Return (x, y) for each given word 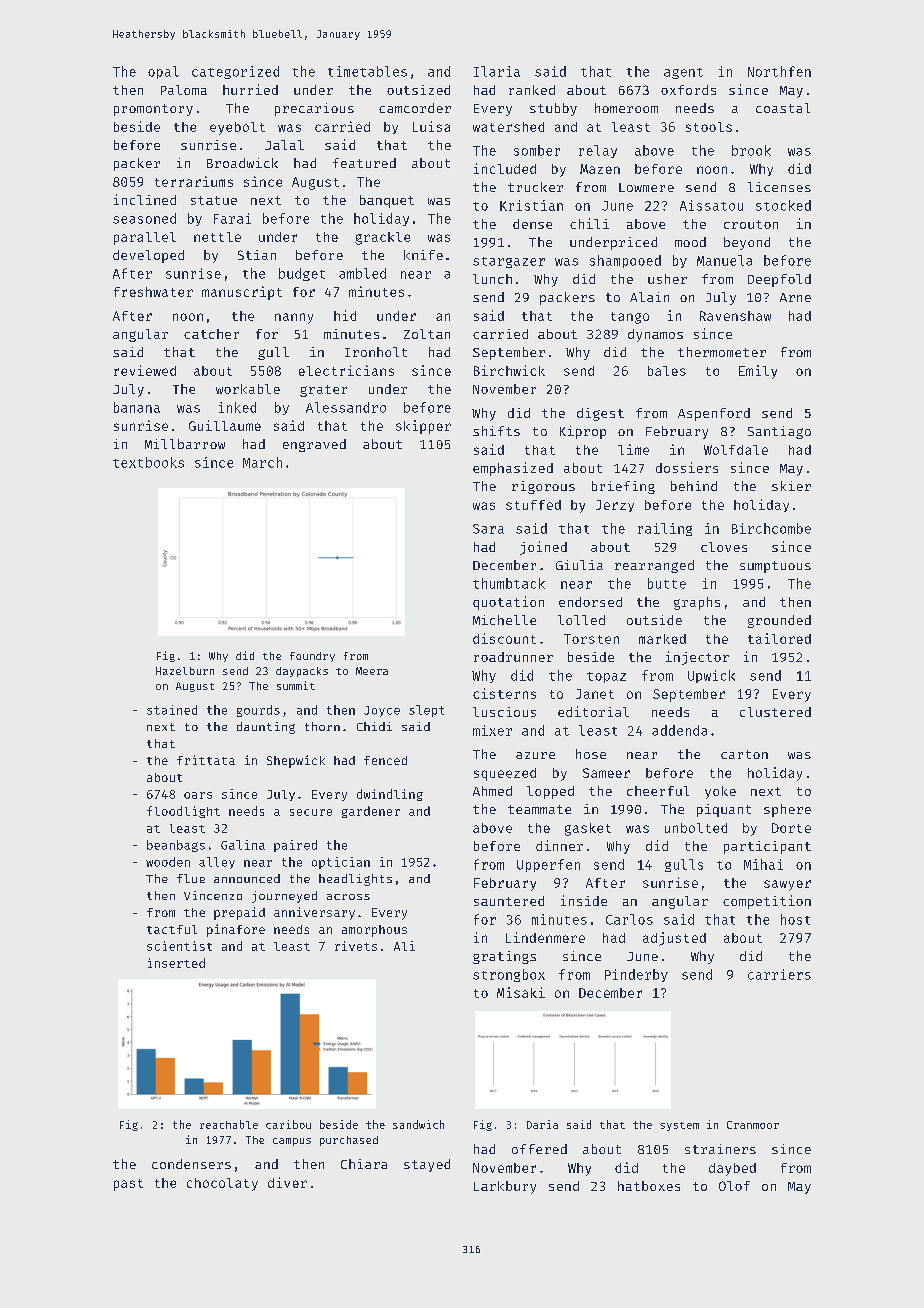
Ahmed (492, 791)
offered (539, 1149)
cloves (724, 547)
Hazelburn (185, 671)
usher (667, 279)
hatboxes (649, 1186)
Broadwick (242, 163)
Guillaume (225, 425)
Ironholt (376, 352)
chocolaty (222, 1184)
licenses (779, 187)
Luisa (431, 126)
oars (198, 795)
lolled (581, 620)
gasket (588, 829)
